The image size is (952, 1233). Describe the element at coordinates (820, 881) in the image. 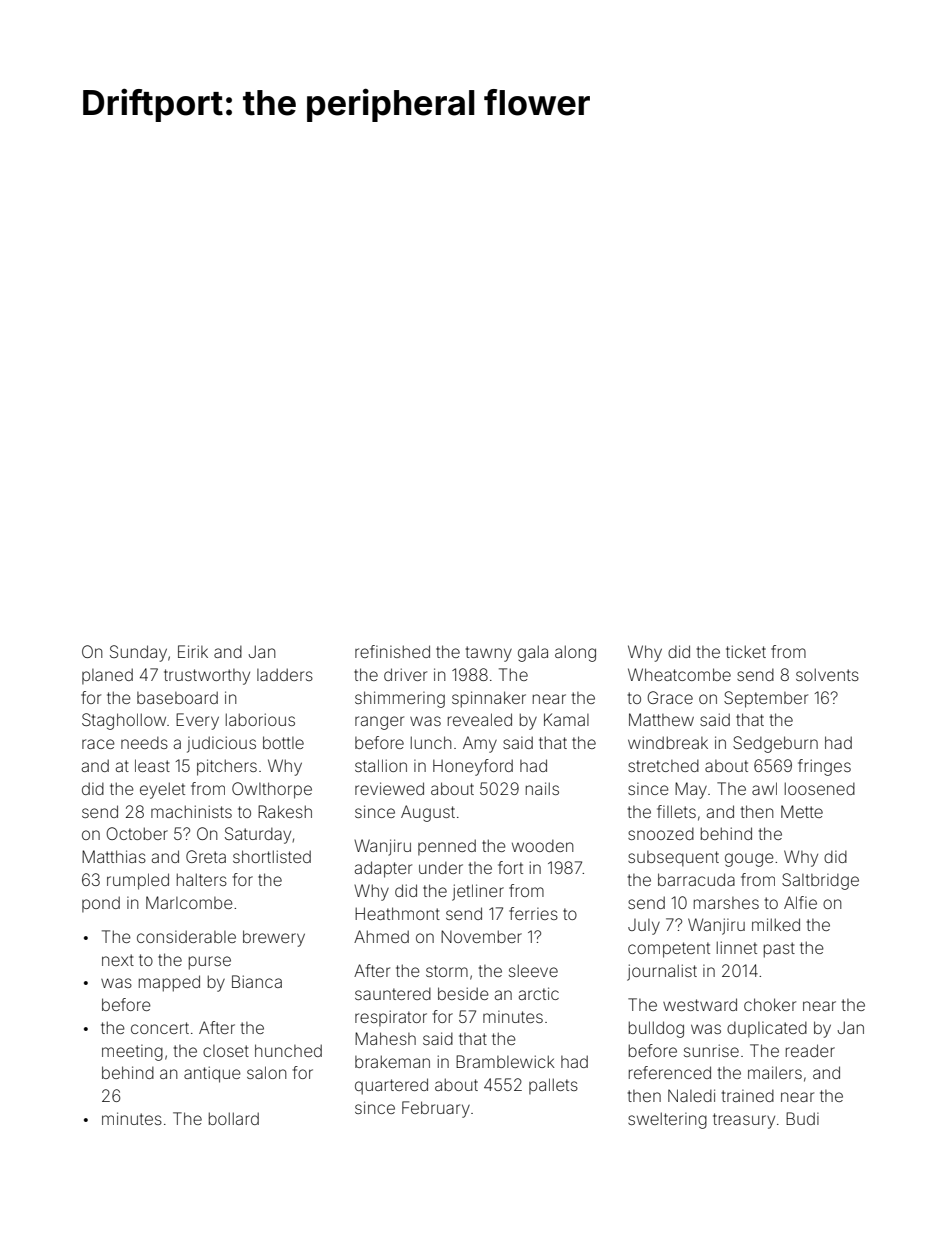

I see `Saltbridge` at that location.
